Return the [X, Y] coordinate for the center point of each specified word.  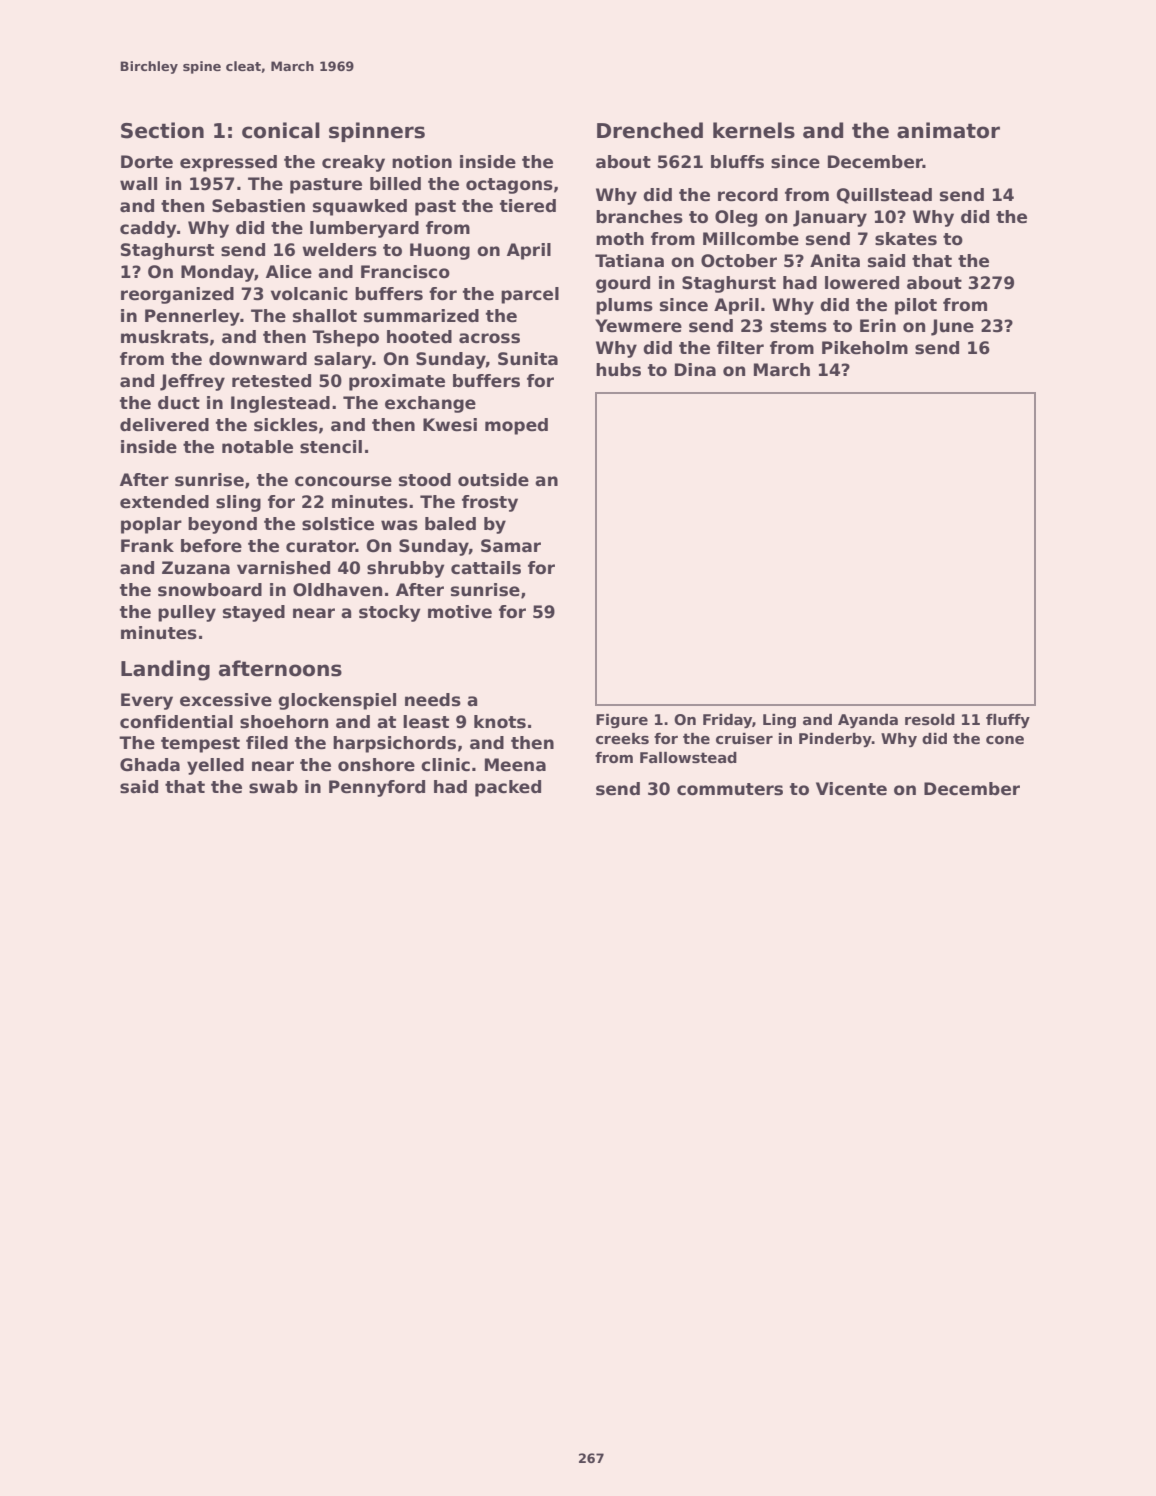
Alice [289, 272]
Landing [165, 670]
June [952, 327]
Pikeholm [865, 348]
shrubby [406, 569]
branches [639, 217]
